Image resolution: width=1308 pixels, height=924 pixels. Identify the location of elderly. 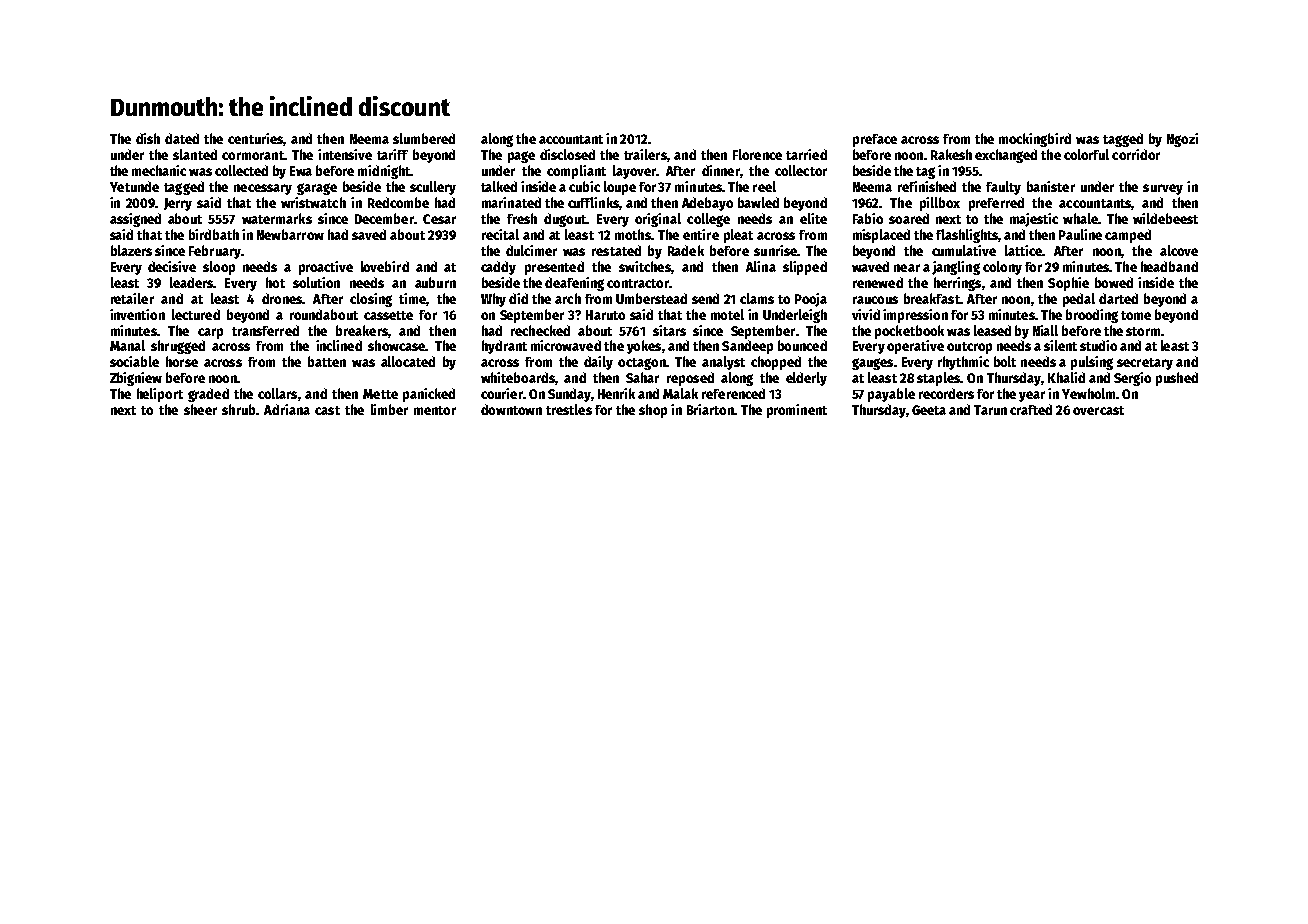
(806, 379).
